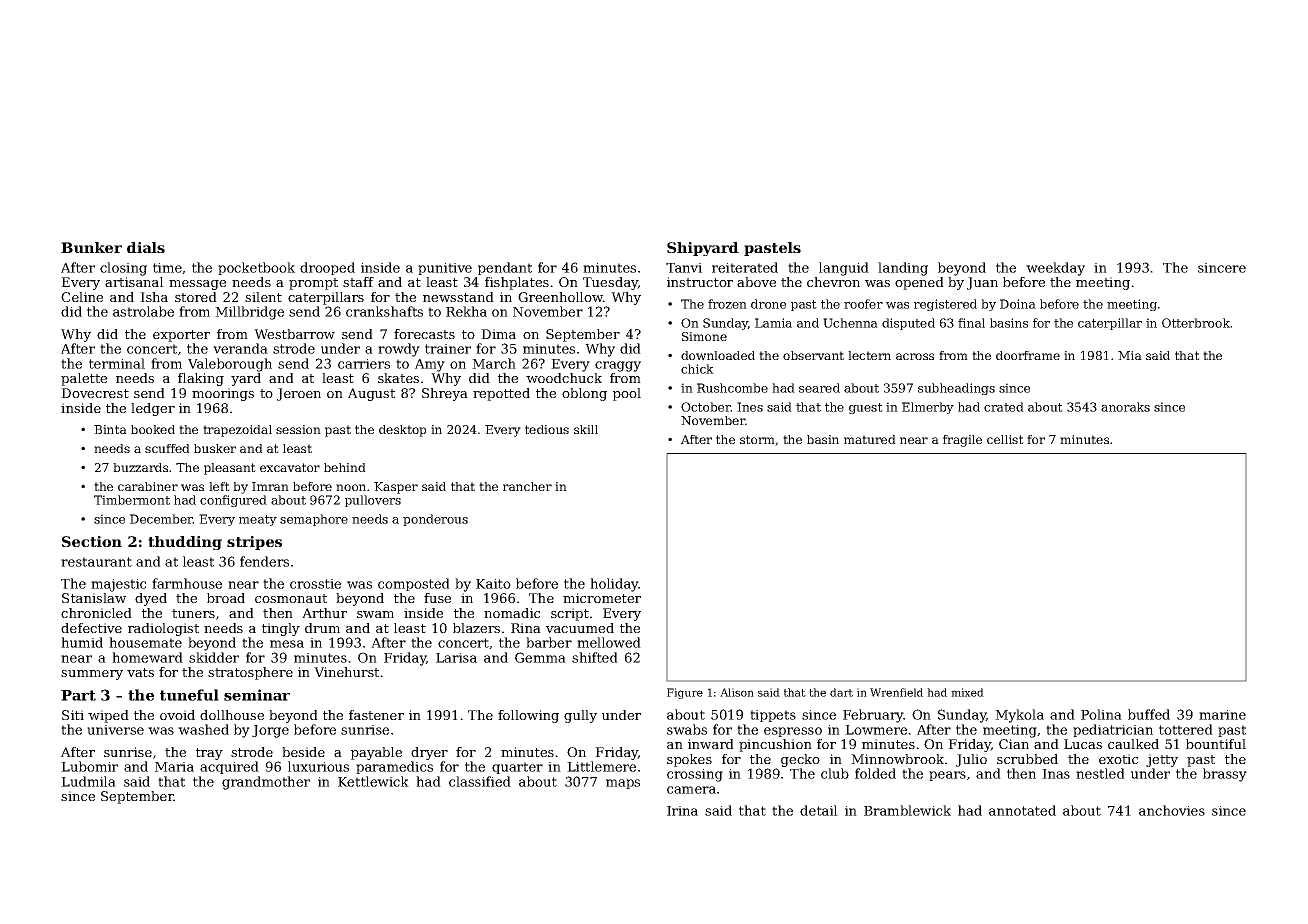 This screenshot has height=924, width=1308. What do you see at coordinates (466, 311) in the screenshot?
I see `Rekha` at bounding box center [466, 311].
